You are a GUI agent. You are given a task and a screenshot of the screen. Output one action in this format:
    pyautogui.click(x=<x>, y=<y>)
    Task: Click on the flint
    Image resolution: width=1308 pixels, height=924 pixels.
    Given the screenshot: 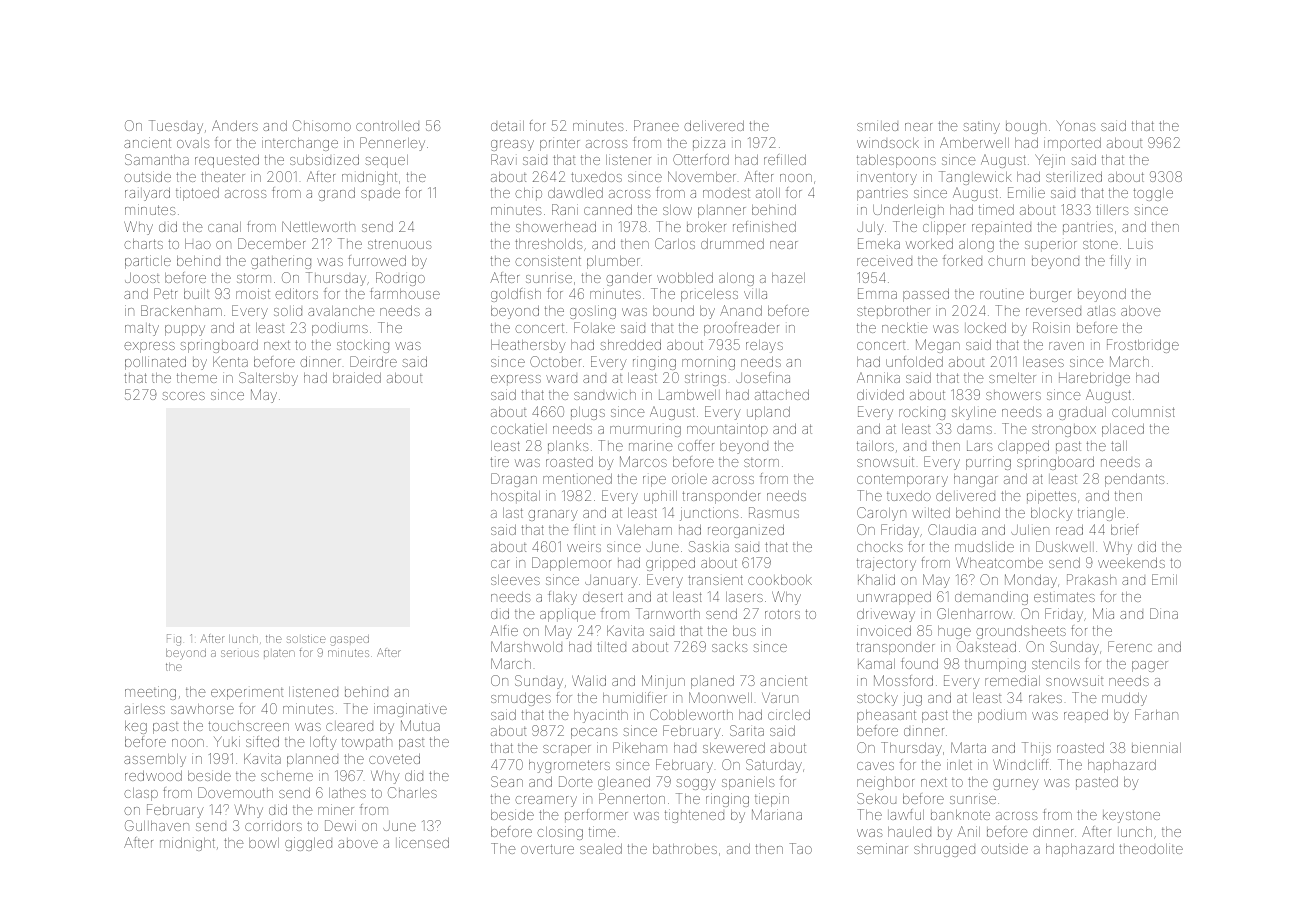 What is the action you would take?
    pyautogui.click(x=584, y=529)
